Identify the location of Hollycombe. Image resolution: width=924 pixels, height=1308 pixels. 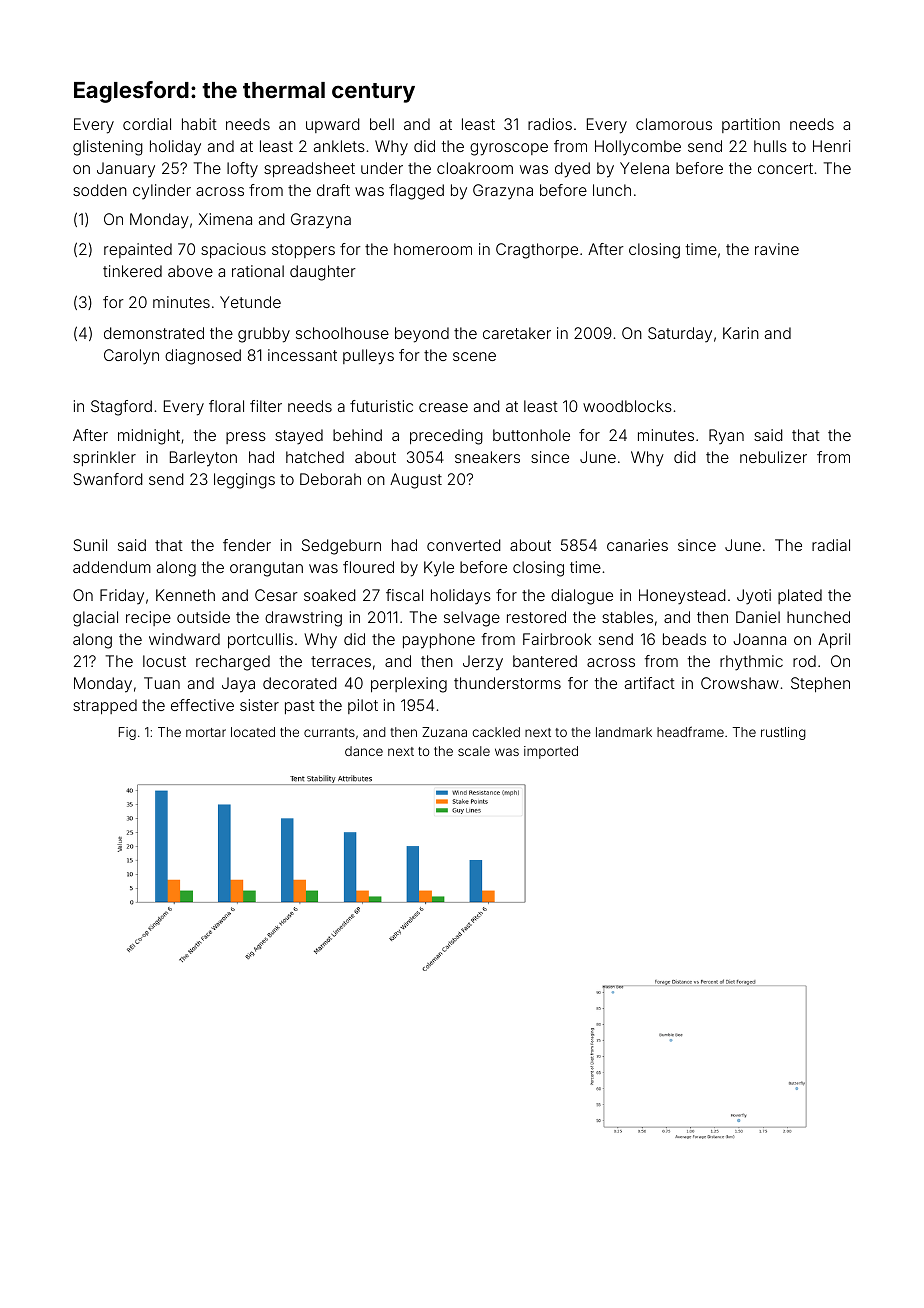
(638, 148).
